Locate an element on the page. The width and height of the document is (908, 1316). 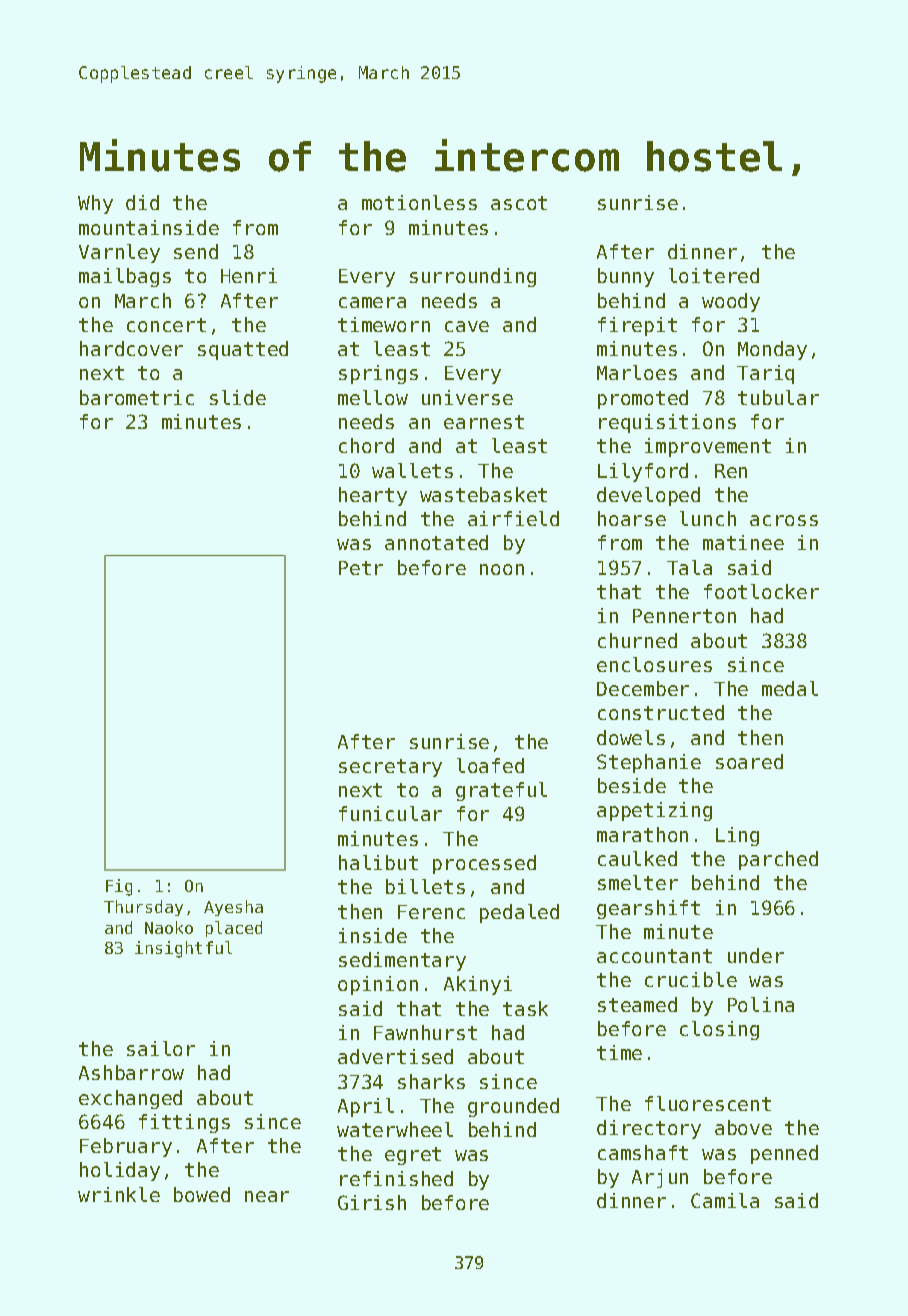
Camila is located at coordinates (725, 1200).
